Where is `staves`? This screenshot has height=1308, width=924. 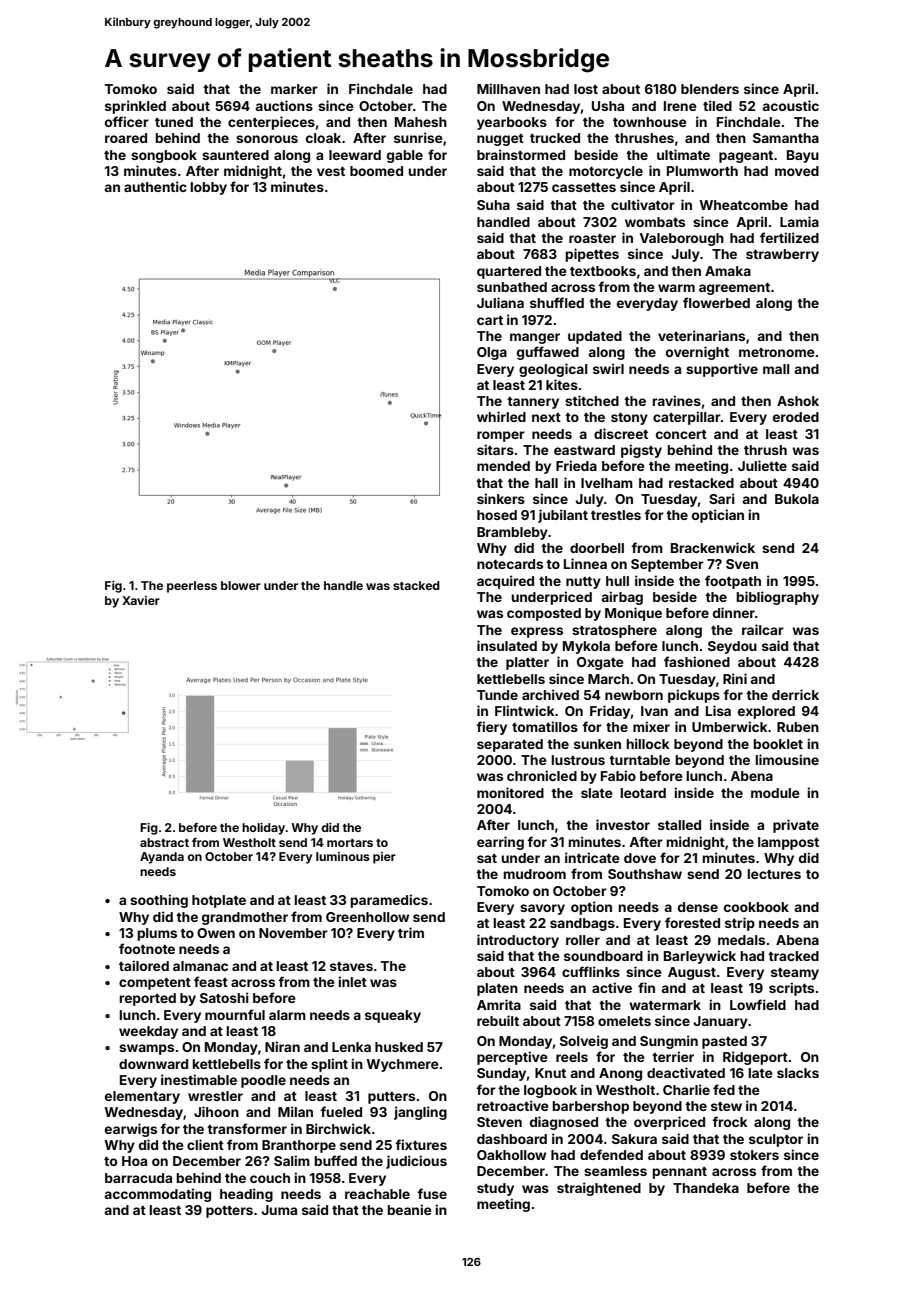
staves is located at coordinates (351, 966).
